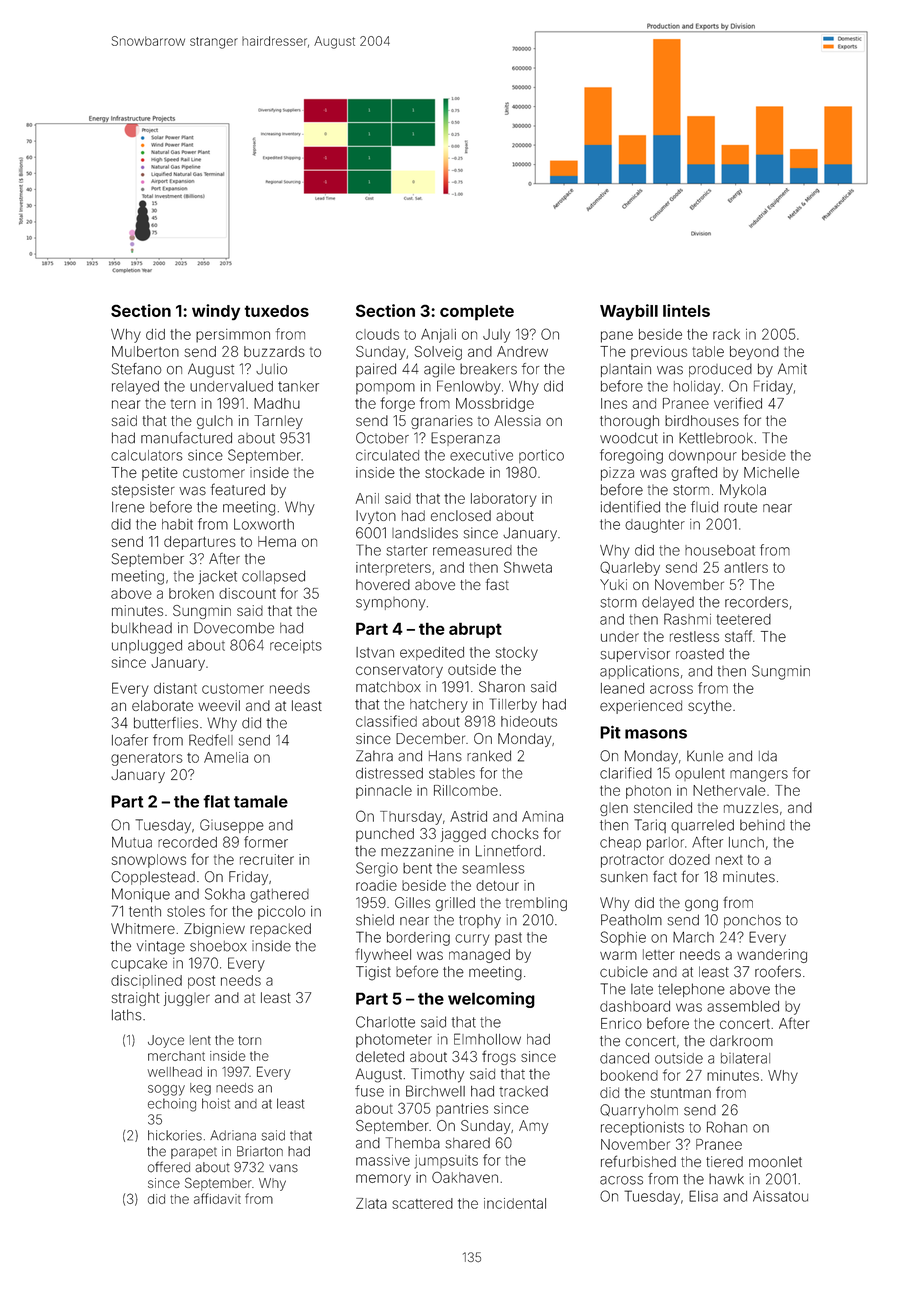 The height and width of the screenshot is (1308, 924). Describe the element at coordinates (515, 1203) in the screenshot. I see `incidental` at that location.
